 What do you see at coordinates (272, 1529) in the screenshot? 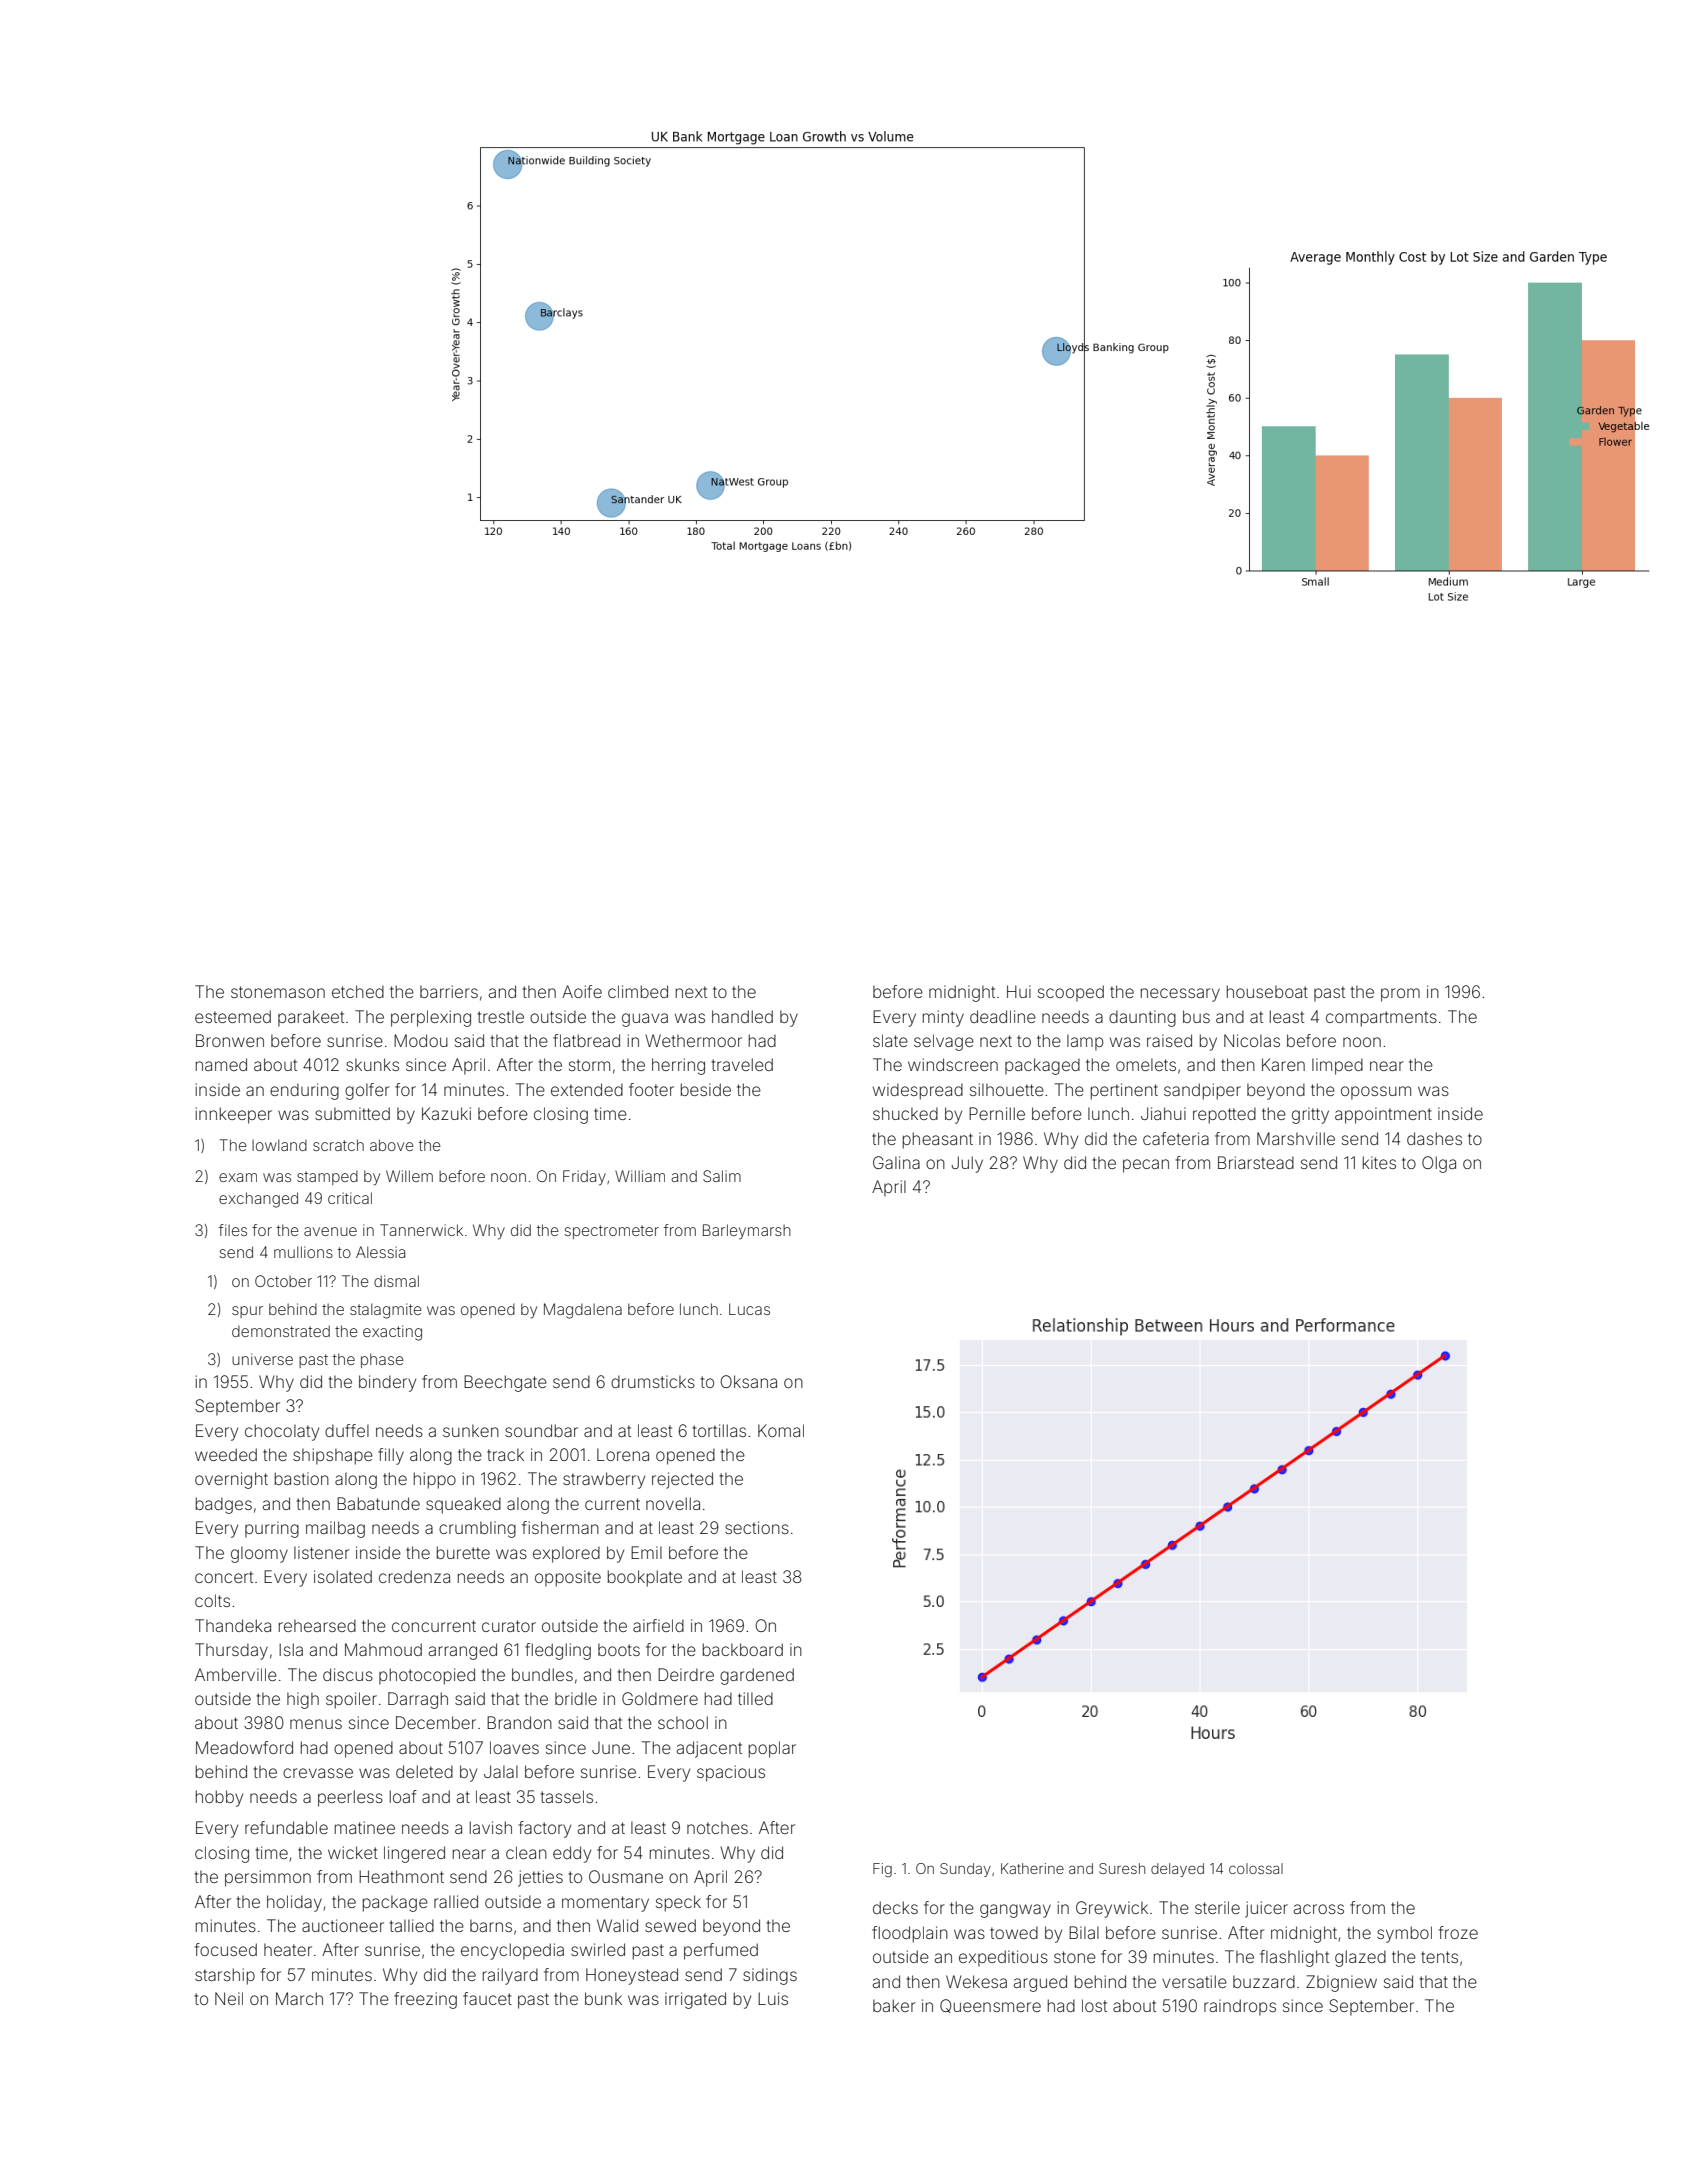
I see `purring` at bounding box center [272, 1529].
